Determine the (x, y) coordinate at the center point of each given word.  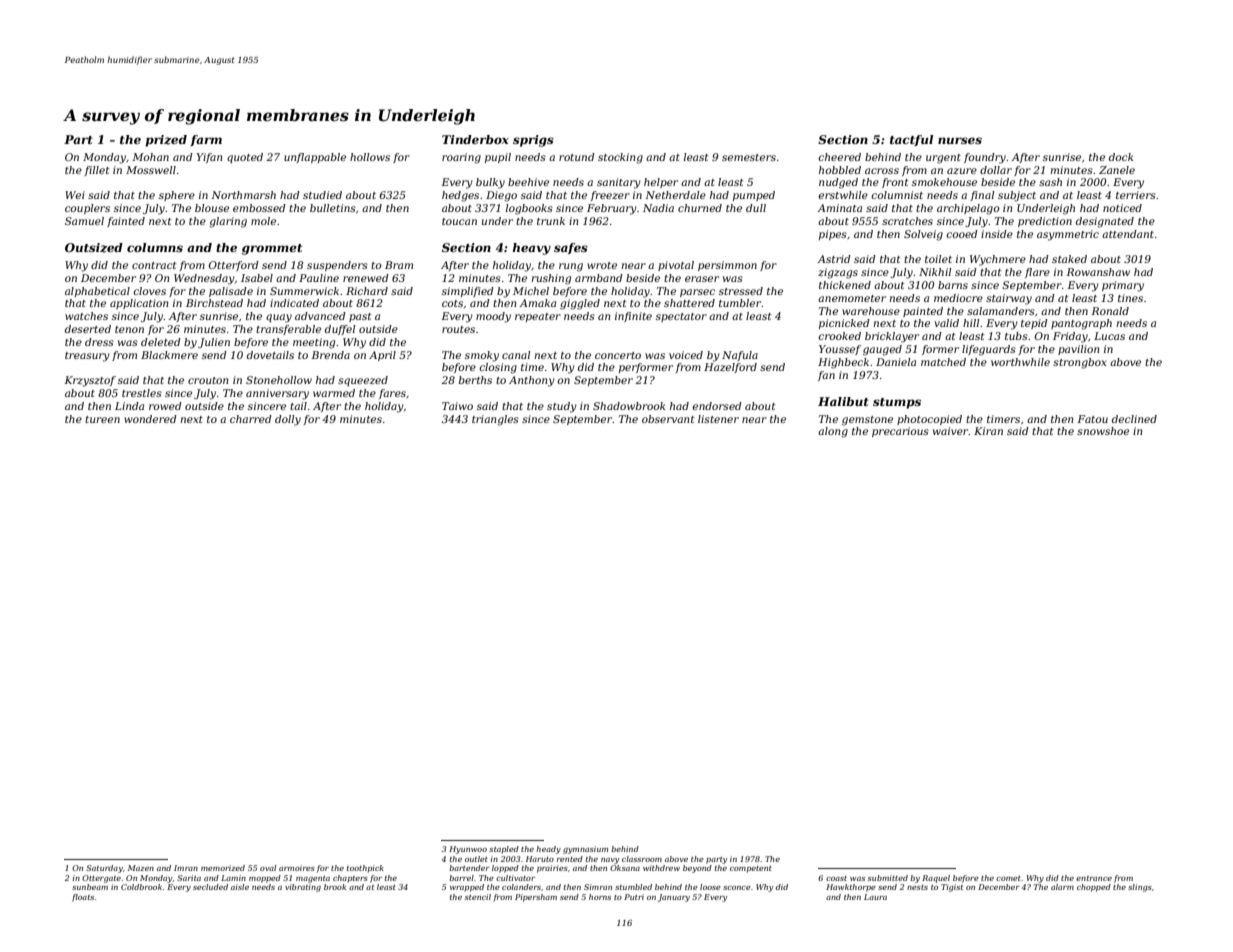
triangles (495, 420)
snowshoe (1103, 431)
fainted (126, 222)
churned (700, 208)
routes (458, 329)
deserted (88, 329)
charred (251, 419)
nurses (960, 140)
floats (83, 898)
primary (1123, 286)
